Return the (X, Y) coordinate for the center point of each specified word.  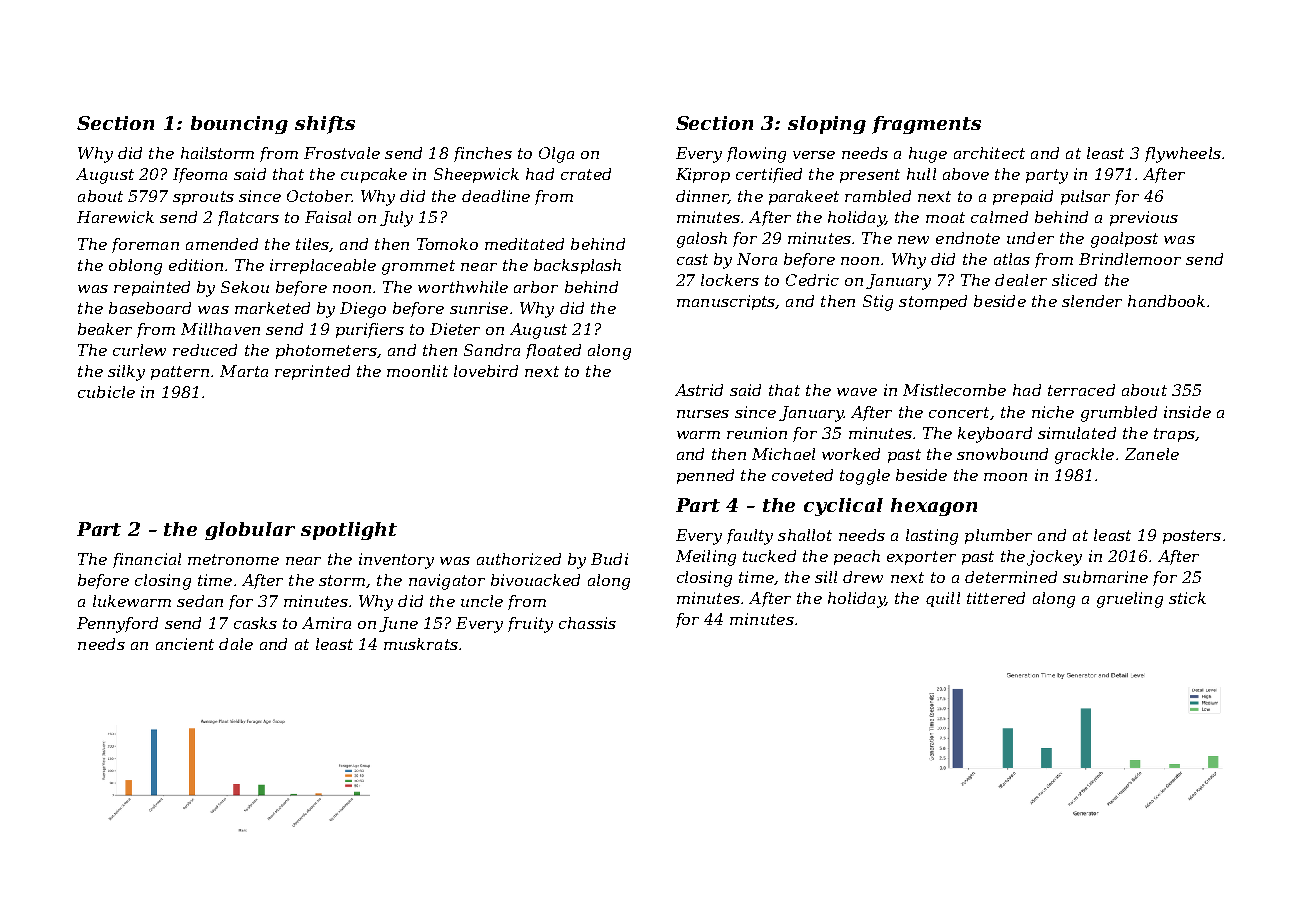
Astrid (699, 390)
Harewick (115, 217)
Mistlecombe (954, 390)
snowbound (1002, 454)
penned (705, 476)
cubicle (106, 392)
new (913, 240)
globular (250, 531)
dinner (702, 197)
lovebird (486, 371)
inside (1187, 412)
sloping (827, 125)
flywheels (1183, 155)
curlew (139, 350)
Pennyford (117, 625)
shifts (325, 125)
